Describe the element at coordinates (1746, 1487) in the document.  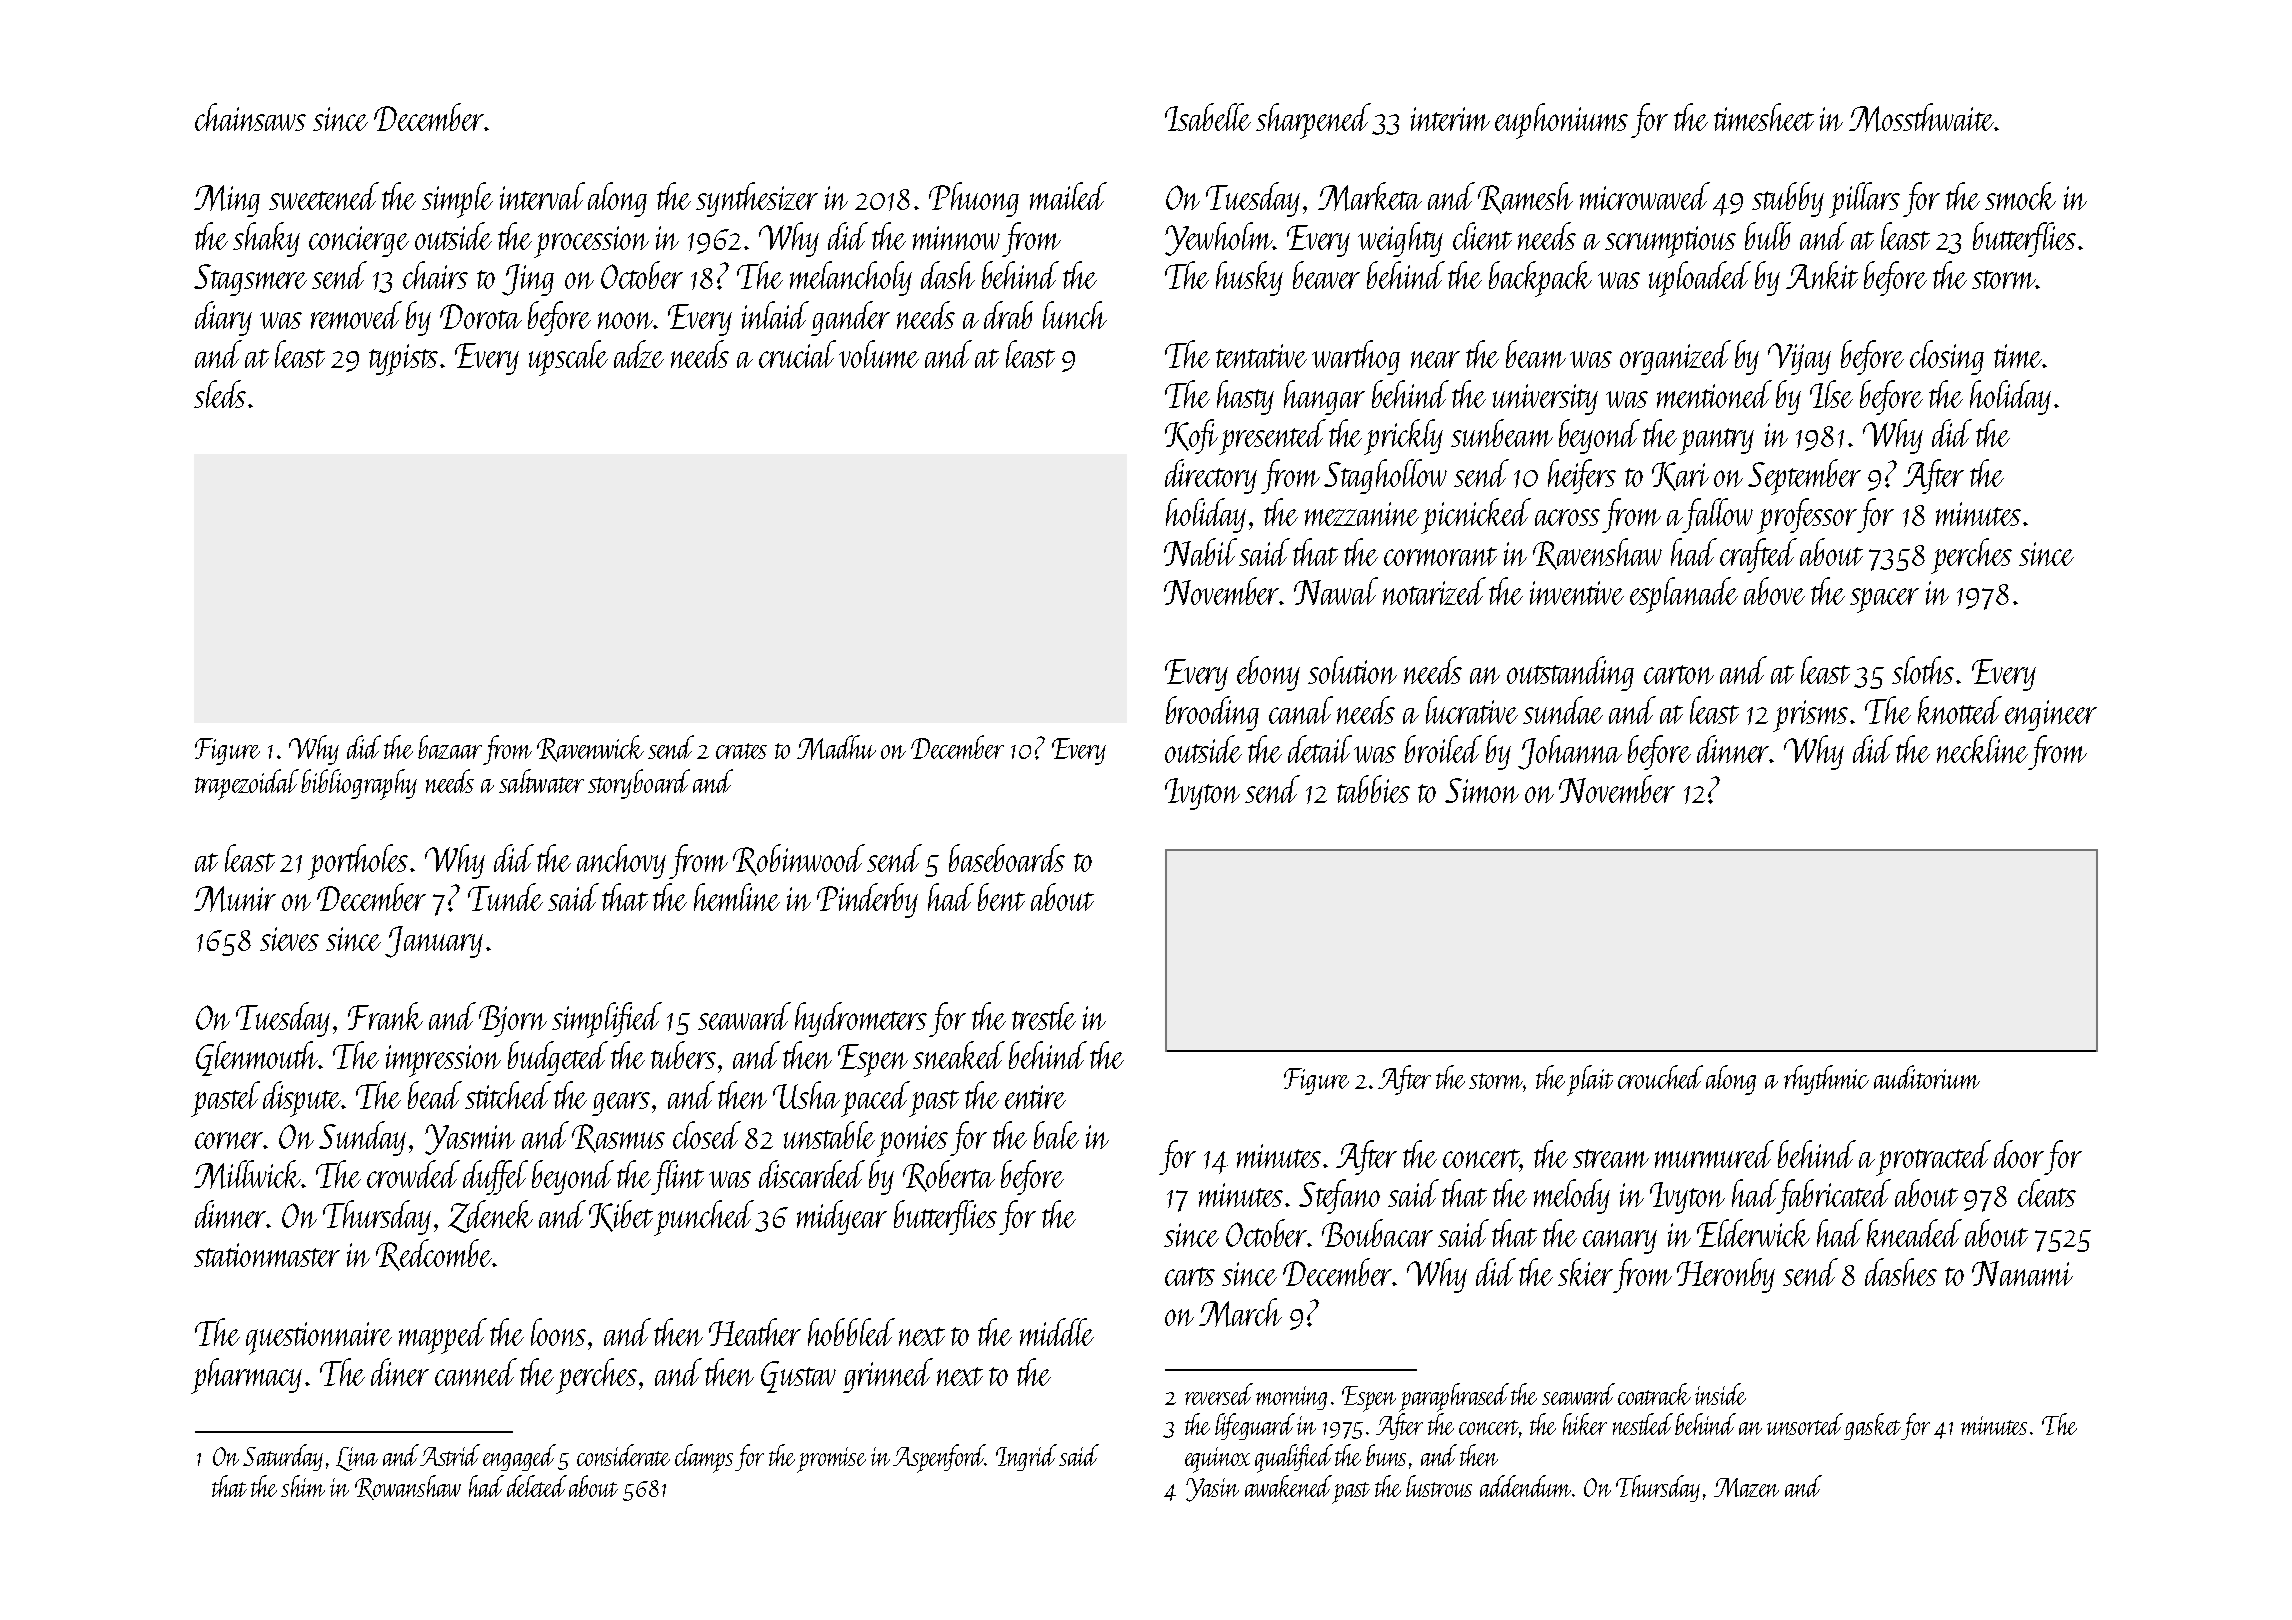
I see `Mazen` at that location.
